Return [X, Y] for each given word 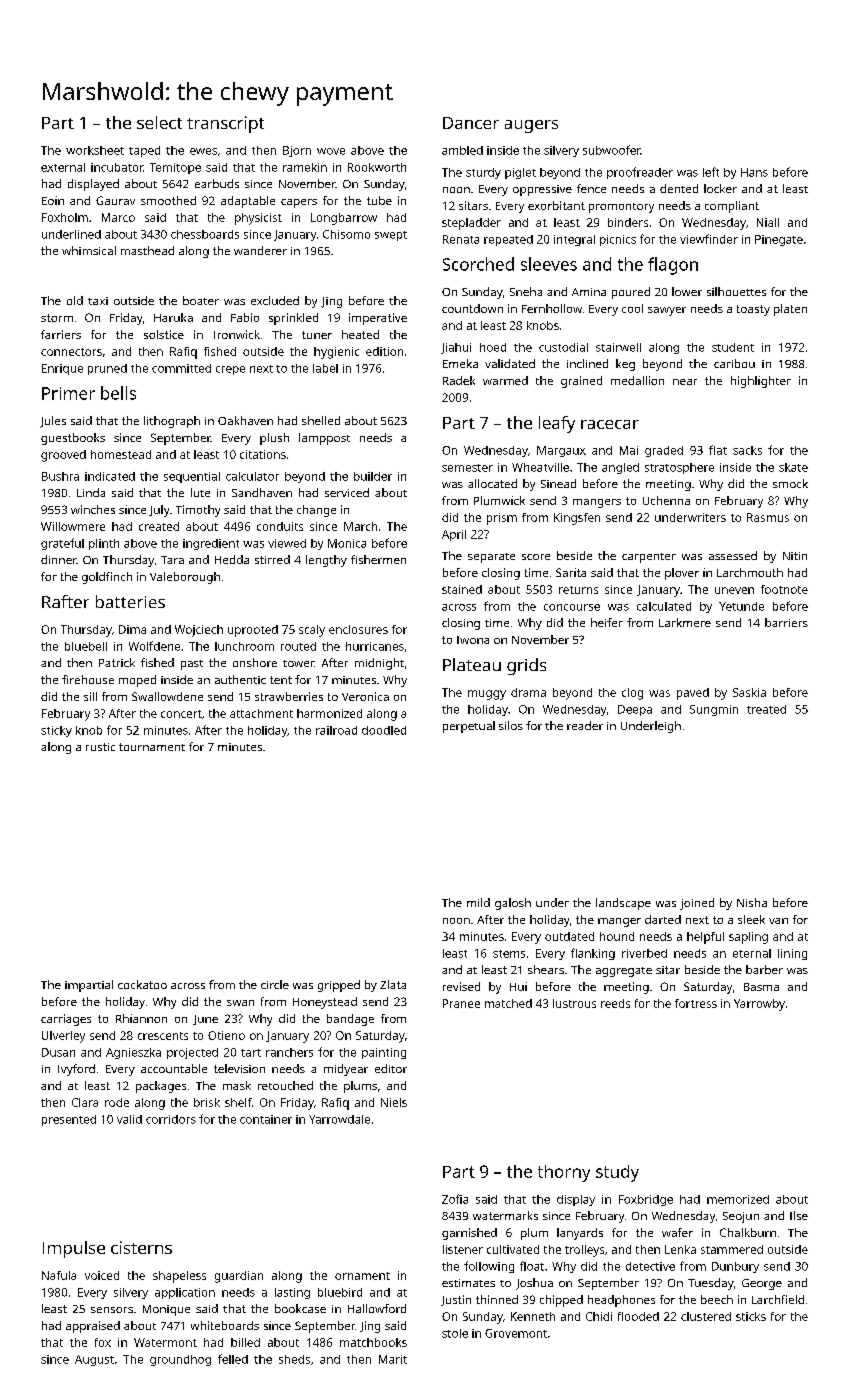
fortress [696, 1003]
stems [509, 954]
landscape [623, 904]
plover [682, 574]
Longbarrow [344, 219]
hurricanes [375, 646]
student [733, 347]
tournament [152, 747]
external [63, 167]
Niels [394, 1102]
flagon [673, 266]
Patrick [117, 662]
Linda [91, 492]
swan [240, 1003]
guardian [239, 1277]
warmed [505, 380]
